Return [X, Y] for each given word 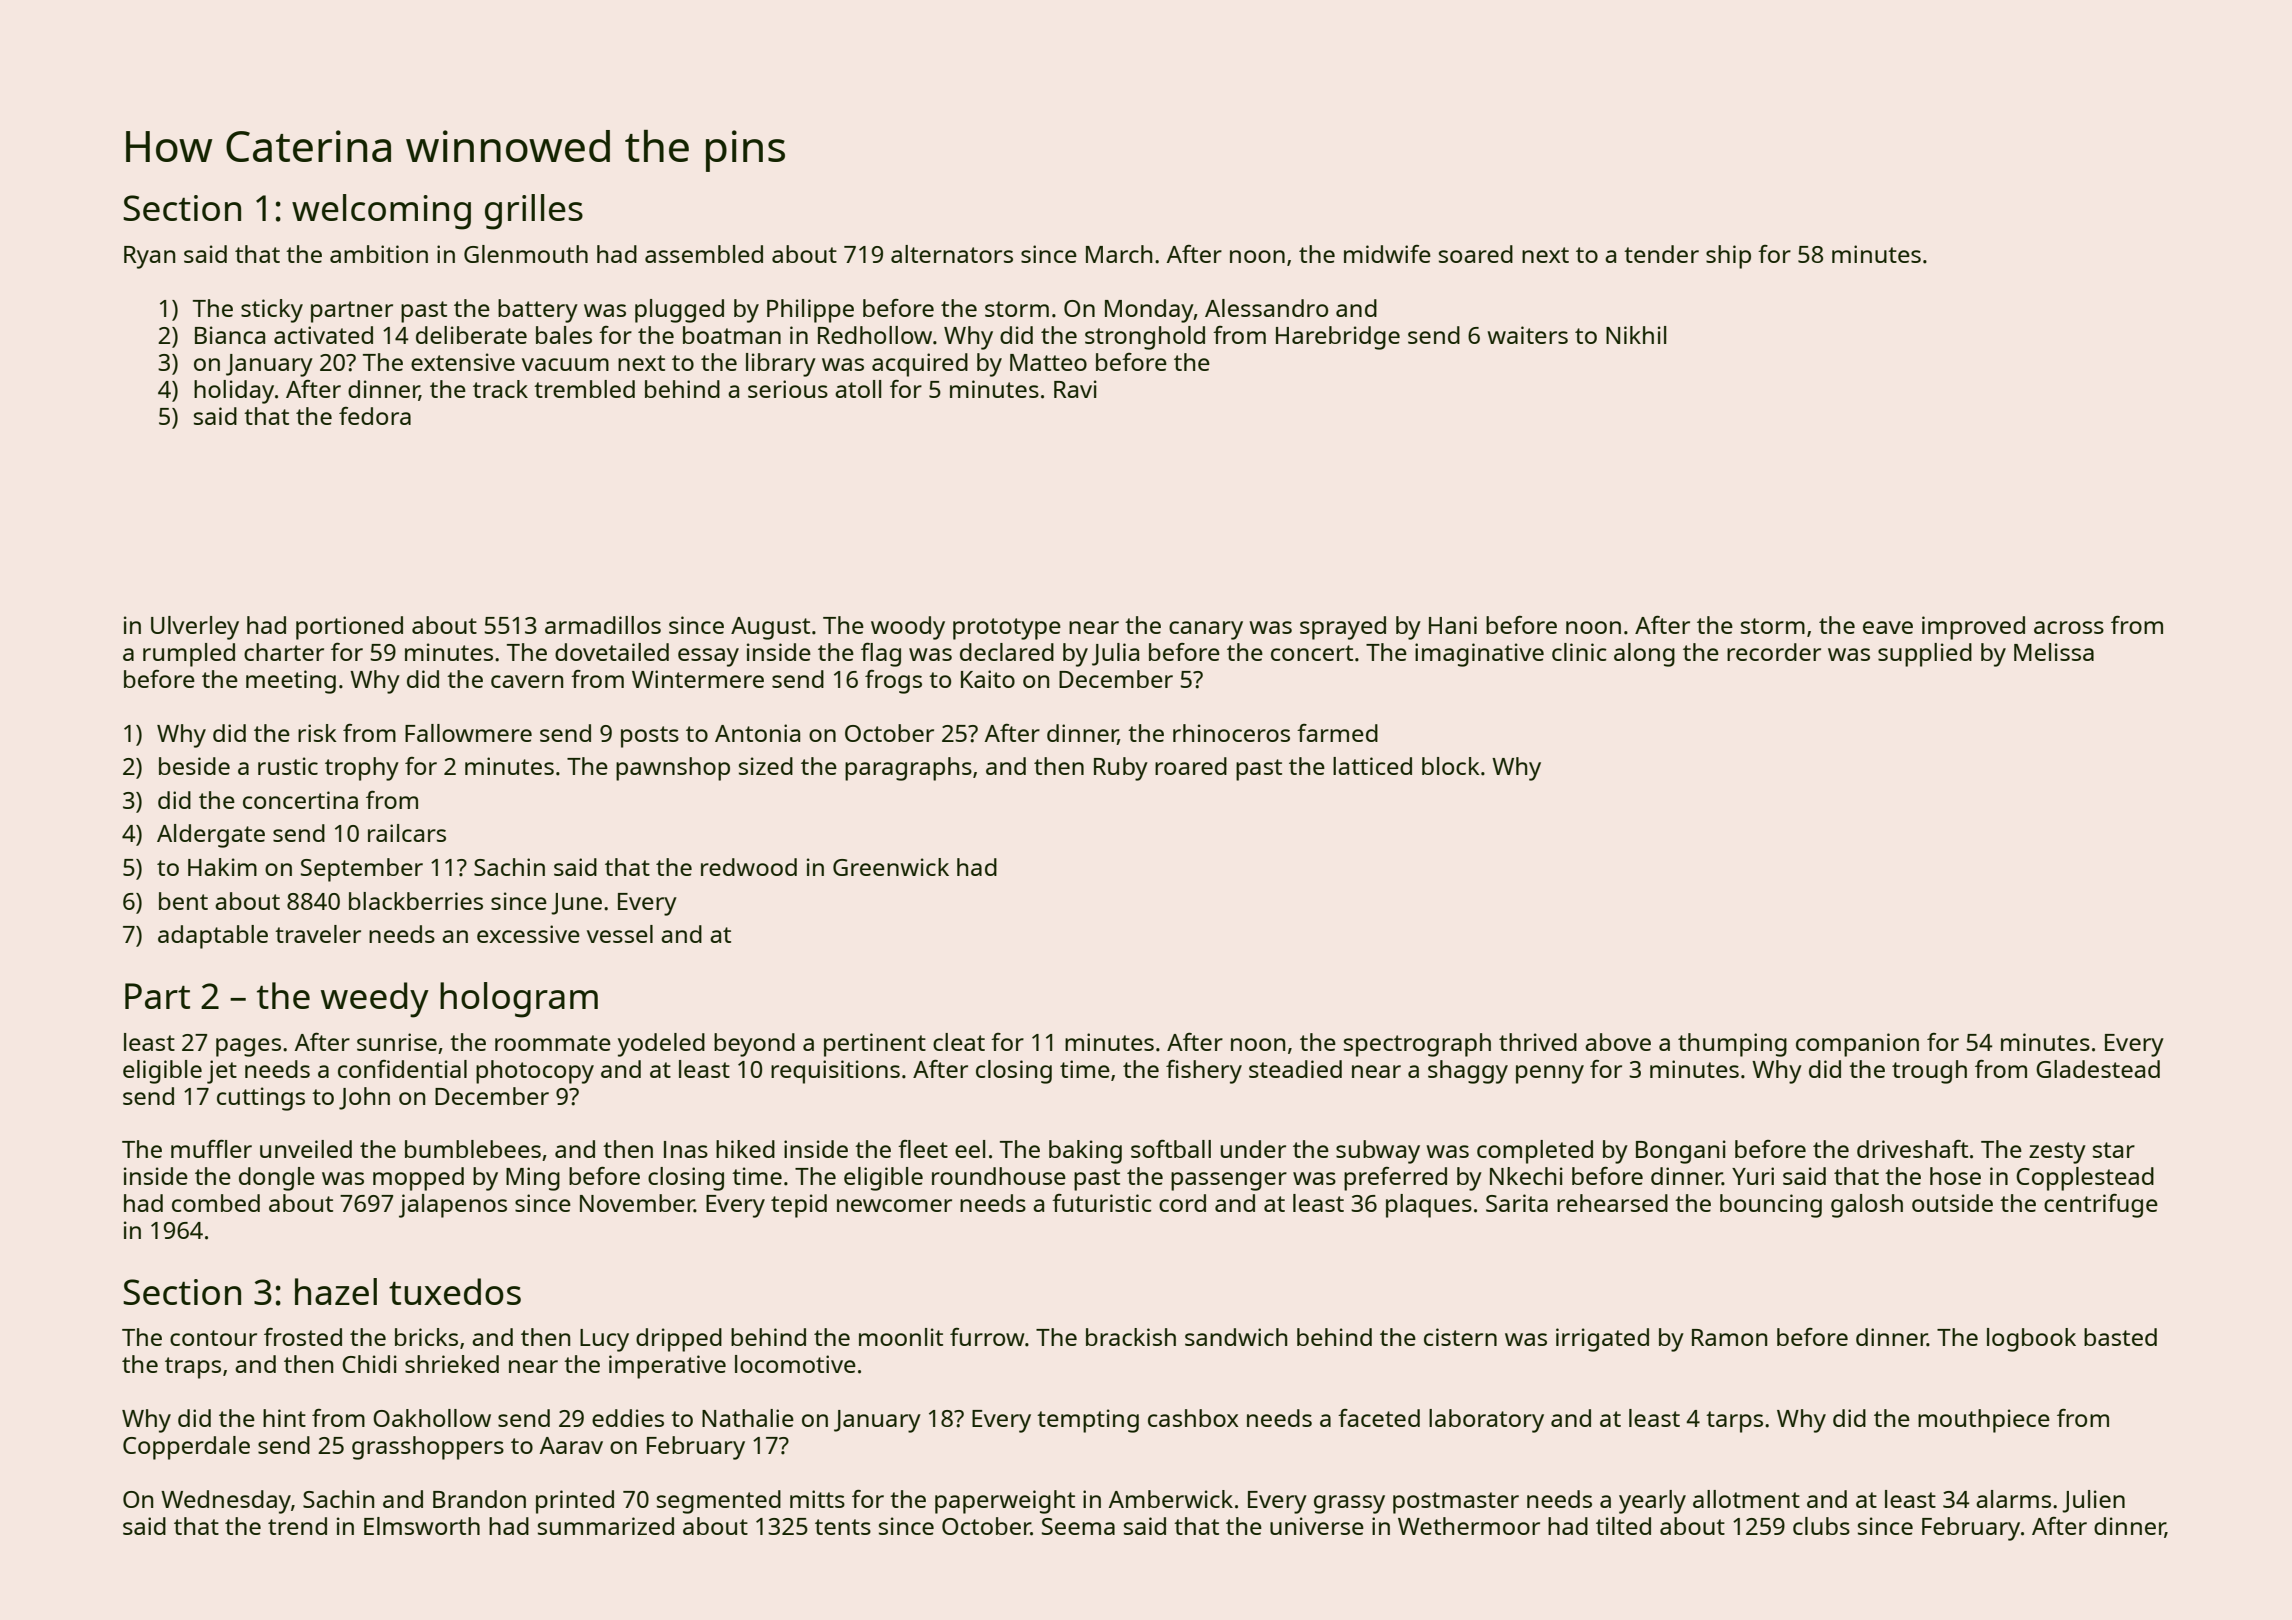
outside [1952, 1203]
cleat [959, 1042]
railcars [407, 833]
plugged [679, 311]
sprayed [1343, 628]
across [2069, 627]
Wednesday [226, 1502]
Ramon [1729, 1337]
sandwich [1236, 1337]
